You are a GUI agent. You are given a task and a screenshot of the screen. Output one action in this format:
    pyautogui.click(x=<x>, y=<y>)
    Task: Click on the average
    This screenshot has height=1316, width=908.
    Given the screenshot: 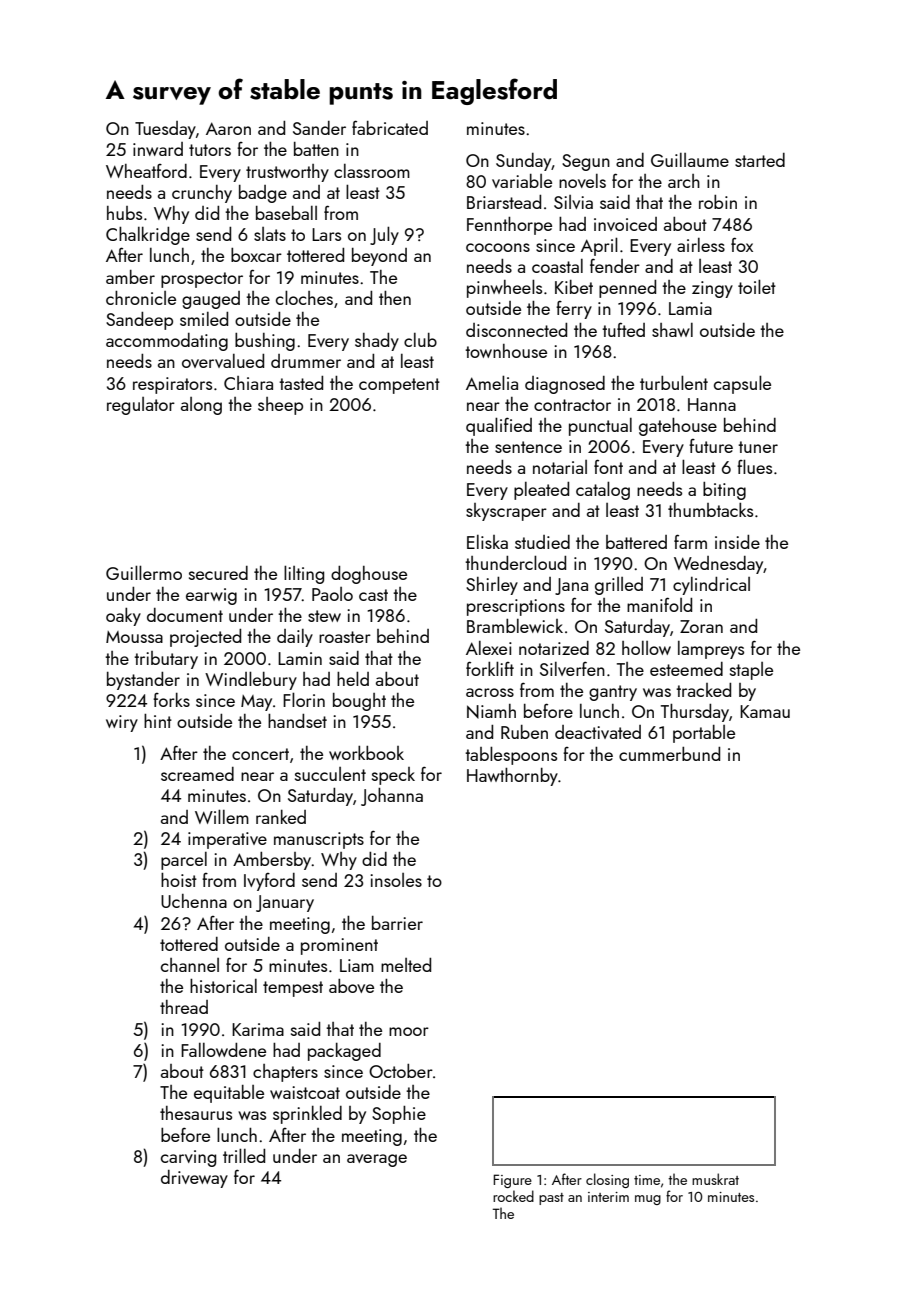 What is the action you would take?
    pyautogui.click(x=377, y=1160)
